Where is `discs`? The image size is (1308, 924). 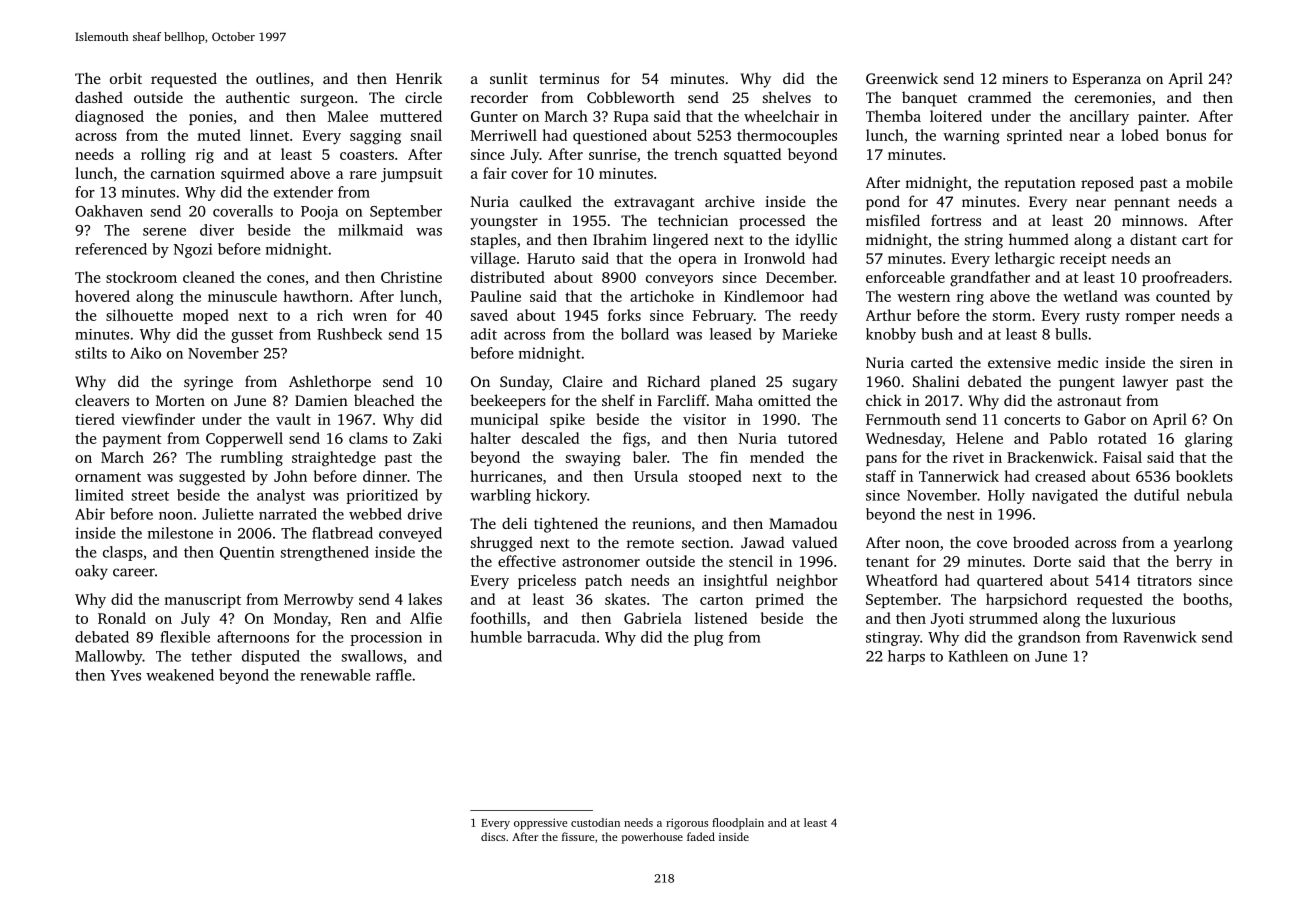 discs is located at coordinates (493, 836).
